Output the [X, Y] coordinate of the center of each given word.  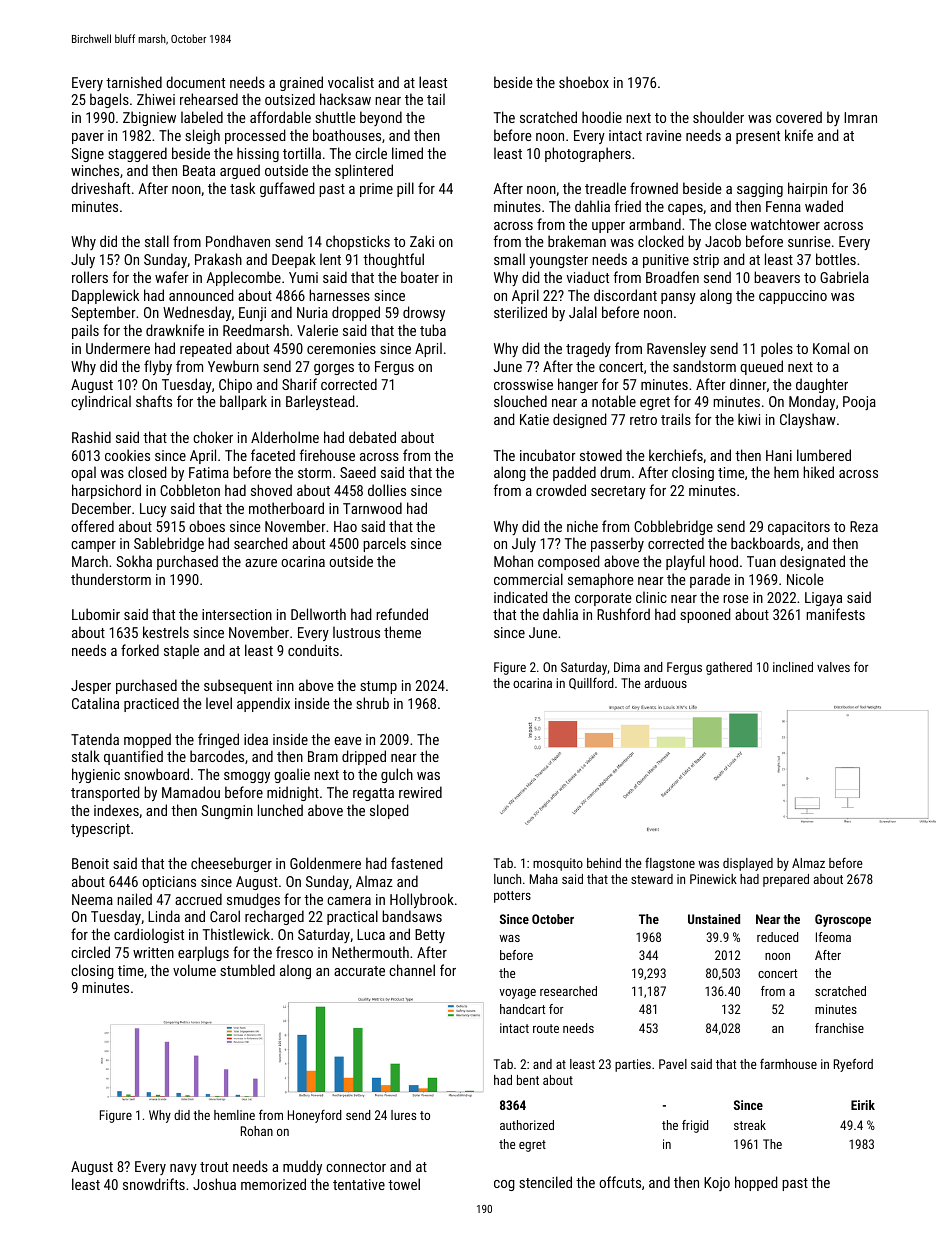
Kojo [717, 1184]
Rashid [91, 437]
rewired [420, 792]
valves [833, 667]
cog [504, 1185]
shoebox [584, 82]
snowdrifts [154, 1184]
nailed [134, 899]
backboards [765, 543]
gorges [334, 369]
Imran [860, 117]
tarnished [134, 82]
